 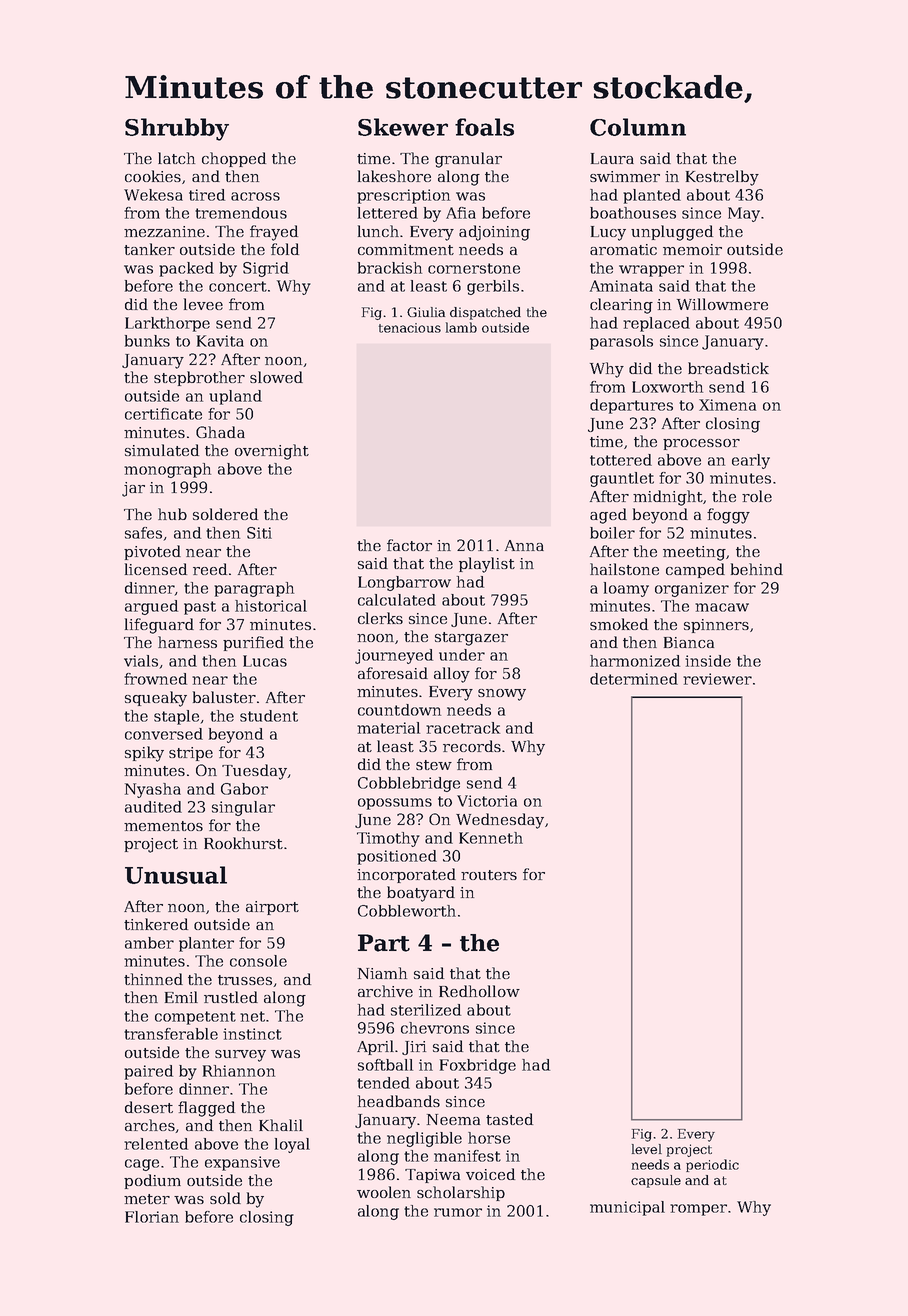 What do you see at coordinates (461, 327) in the image?
I see `lamb` at bounding box center [461, 327].
